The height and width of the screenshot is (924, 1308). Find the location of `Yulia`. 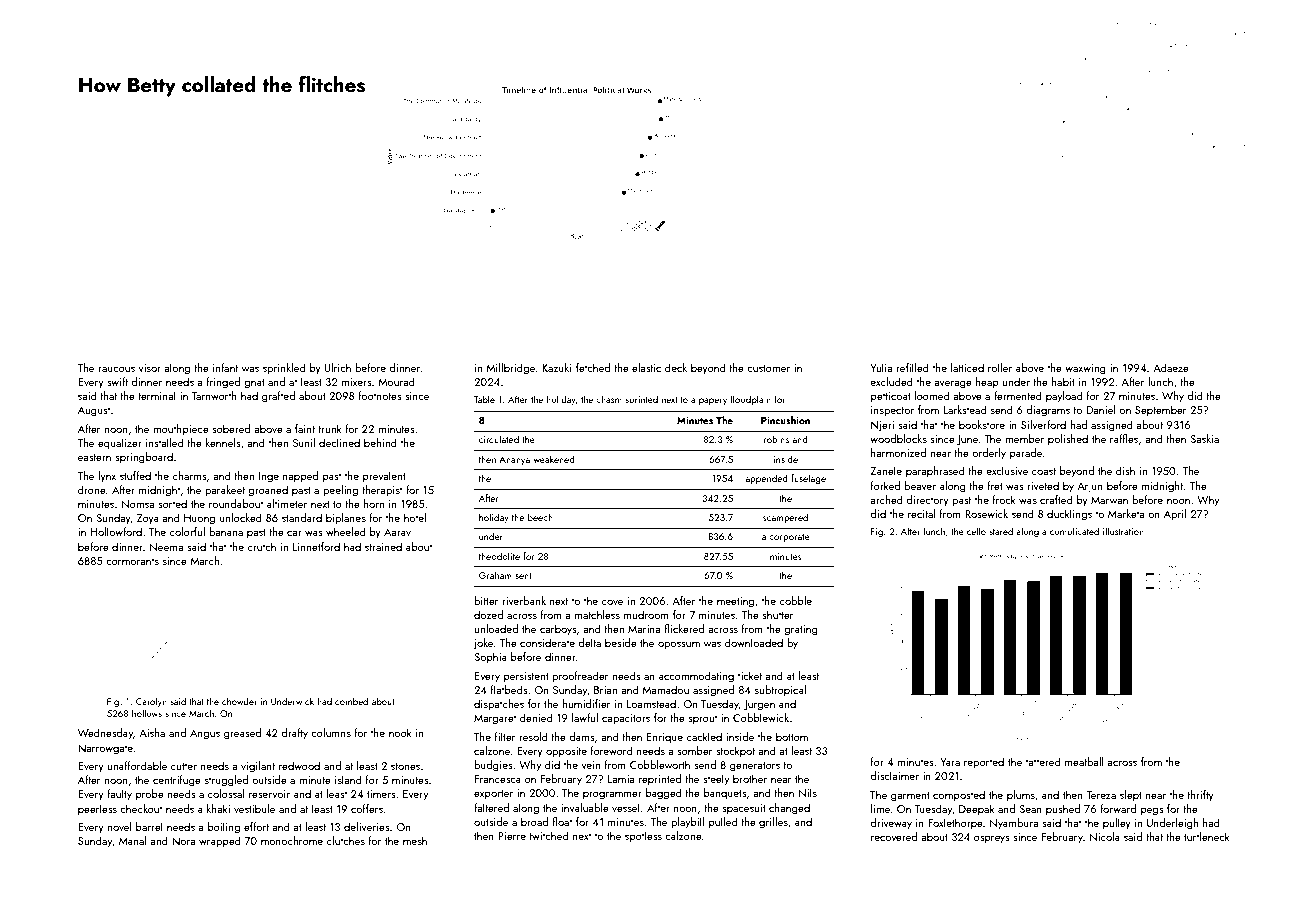

Yulia is located at coordinates (881, 367).
